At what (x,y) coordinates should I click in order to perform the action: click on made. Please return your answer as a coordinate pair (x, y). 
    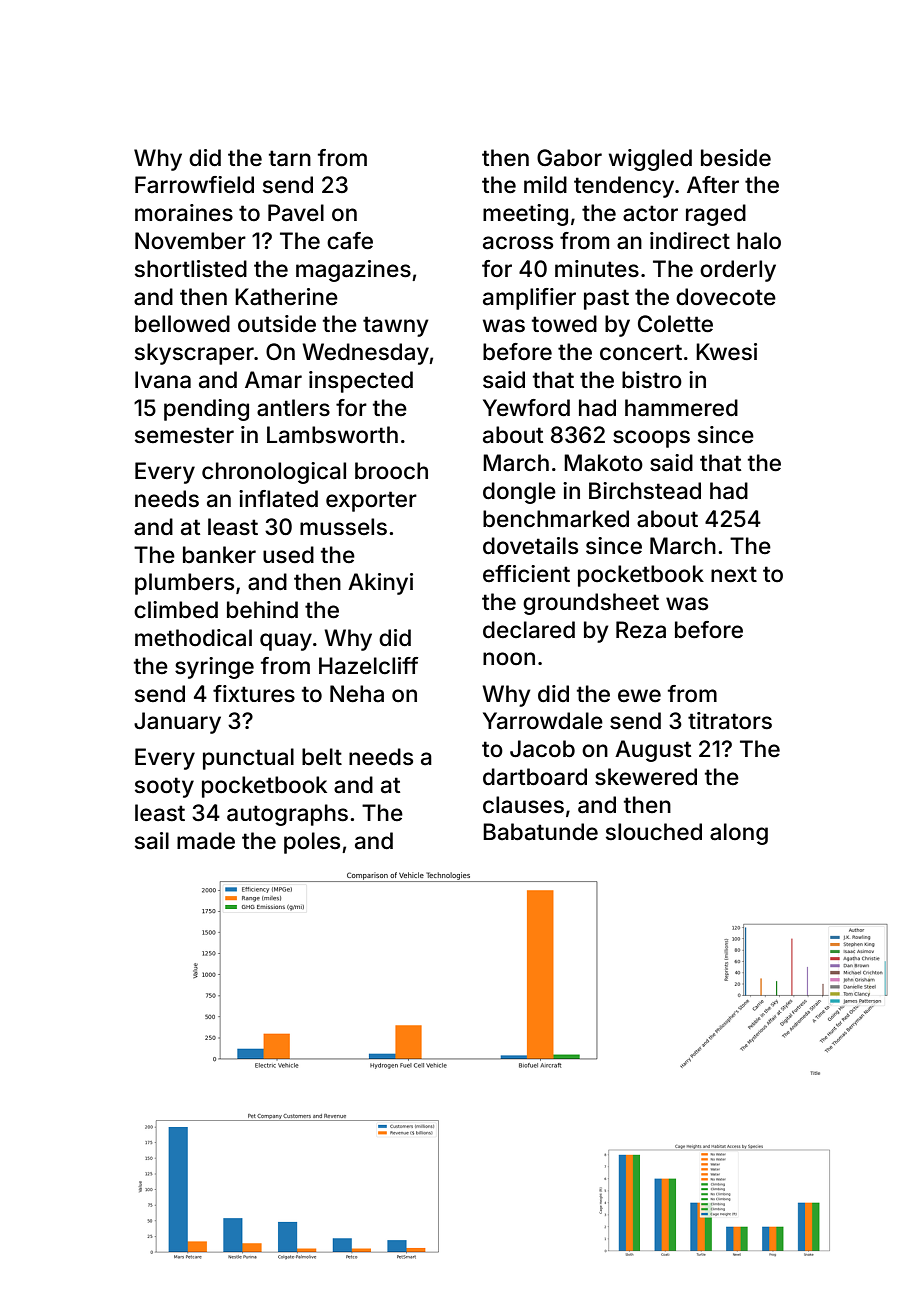
    Looking at the image, I should click on (206, 841).
